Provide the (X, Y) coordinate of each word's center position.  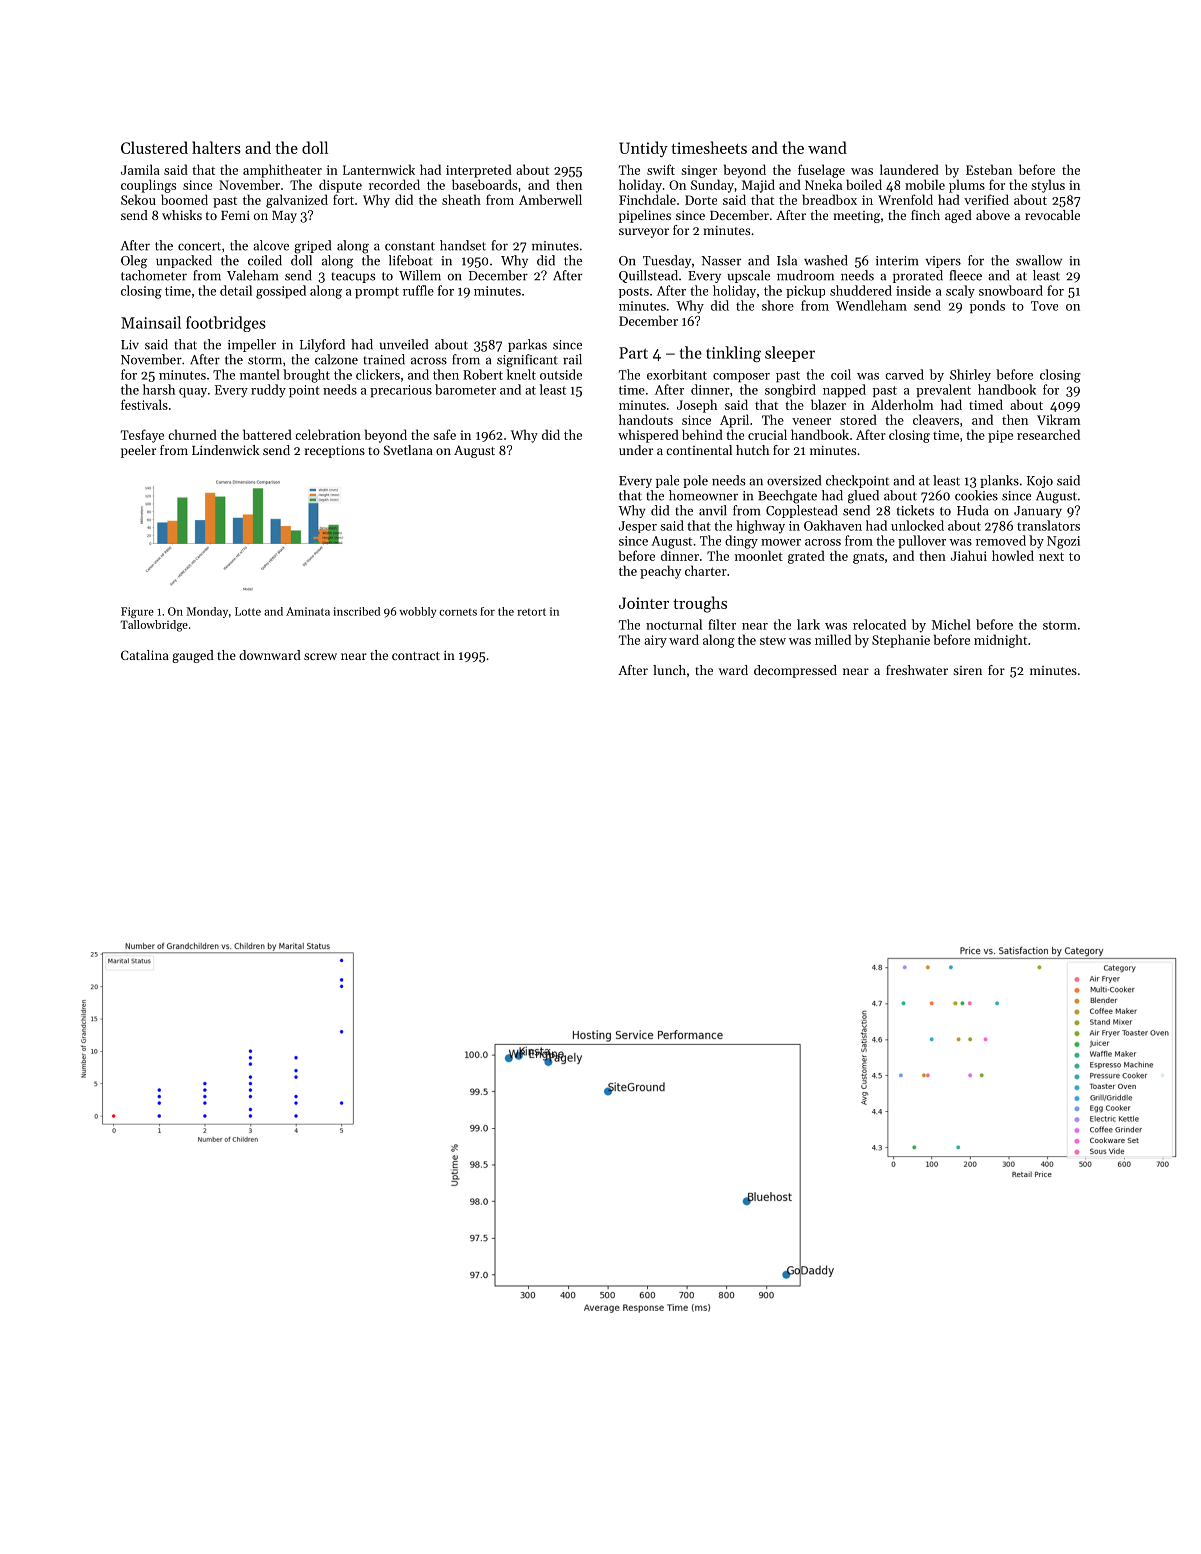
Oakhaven (833, 525)
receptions (335, 451)
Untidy (643, 149)
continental (699, 450)
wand (827, 147)
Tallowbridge (154, 626)
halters (216, 147)
